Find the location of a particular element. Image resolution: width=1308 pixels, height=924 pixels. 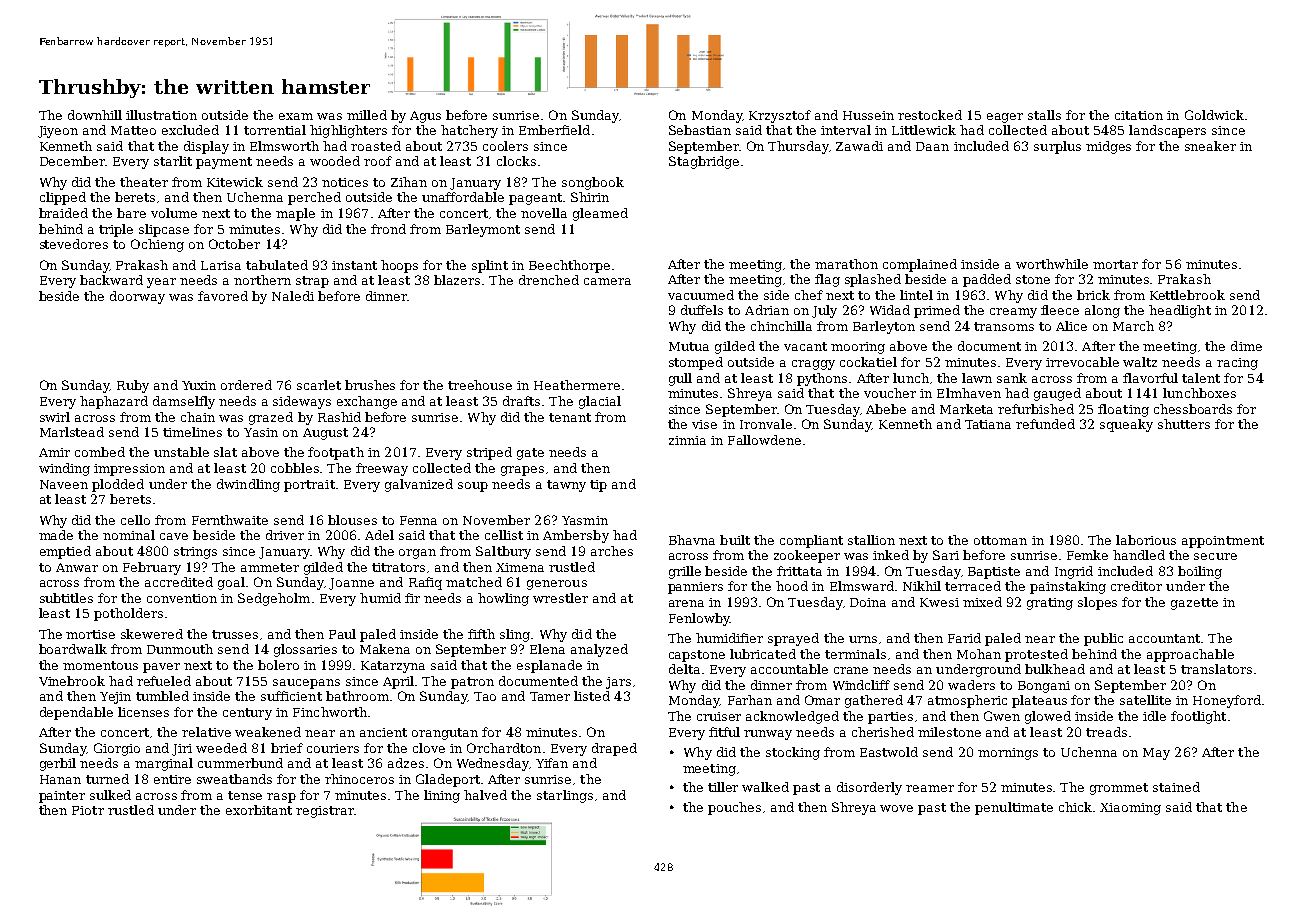

cellist is located at coordinates (504, 535).
